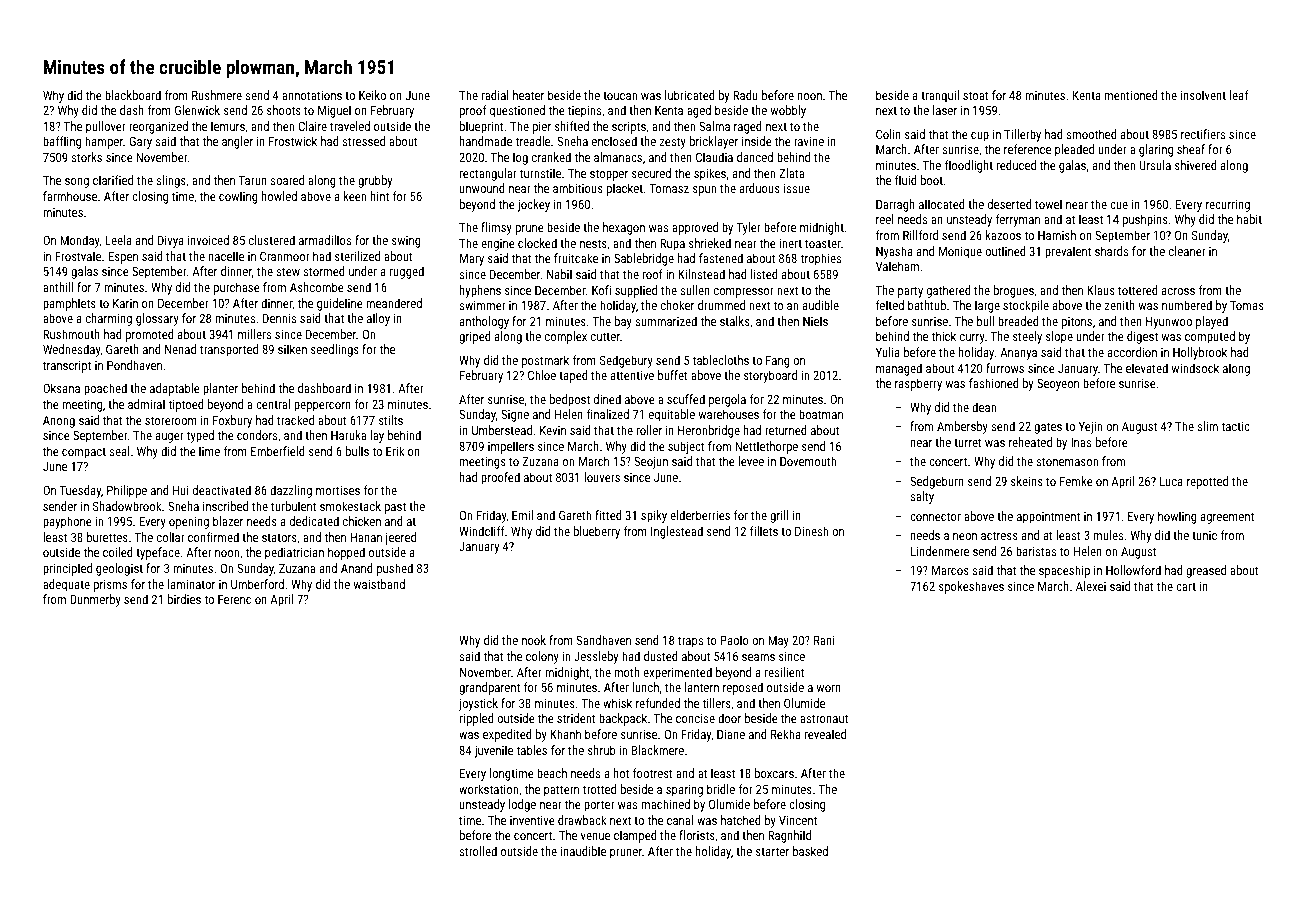 This document has width=1308, height=924. What do you see at coordinates (666, 321) in the document?
I see `summarized` at bounding box center [666, 321].
